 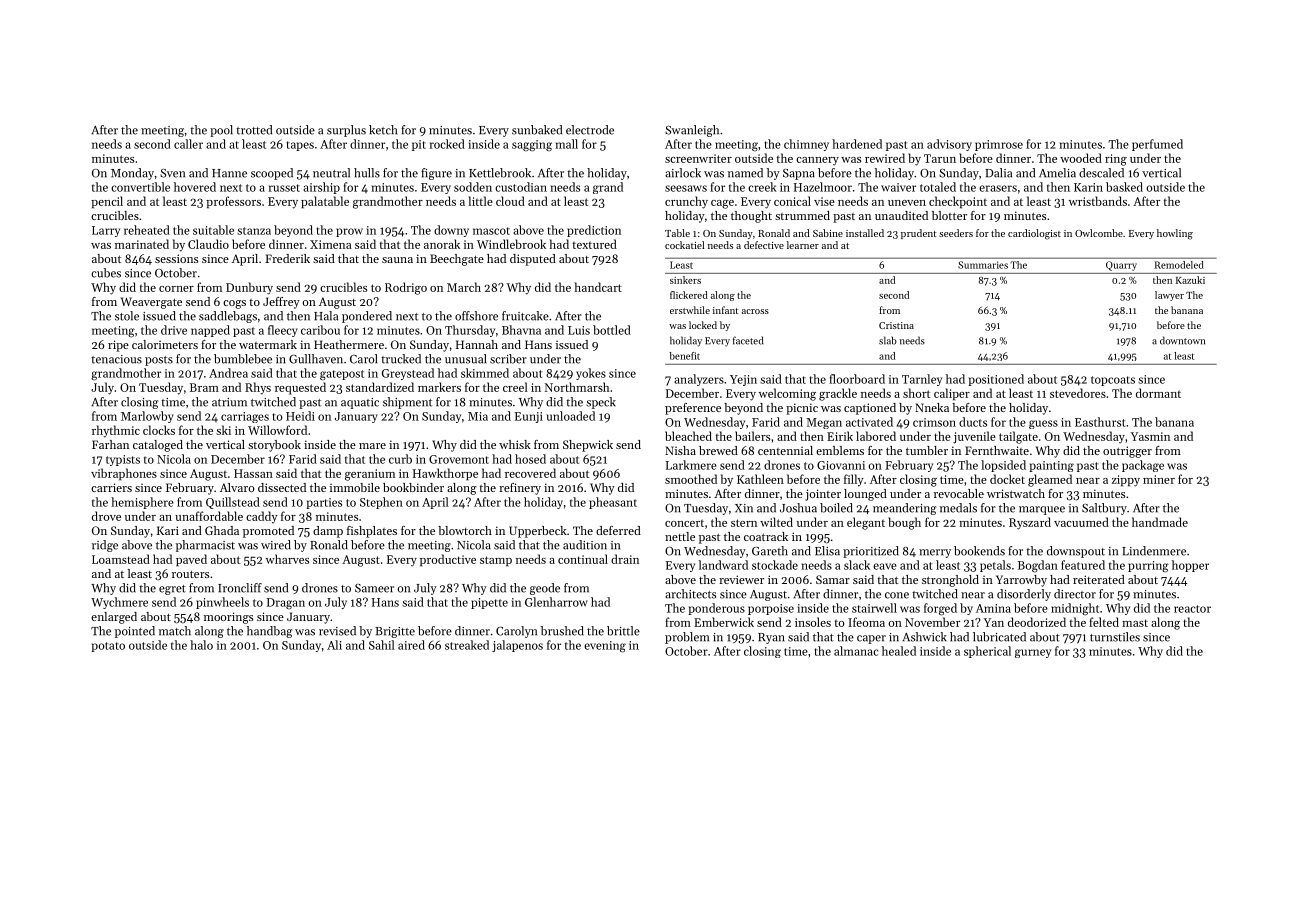 What do you see at coordinates (856, 651) in the screenshot?
I see `almanac` at bounding box center [856, 651].
